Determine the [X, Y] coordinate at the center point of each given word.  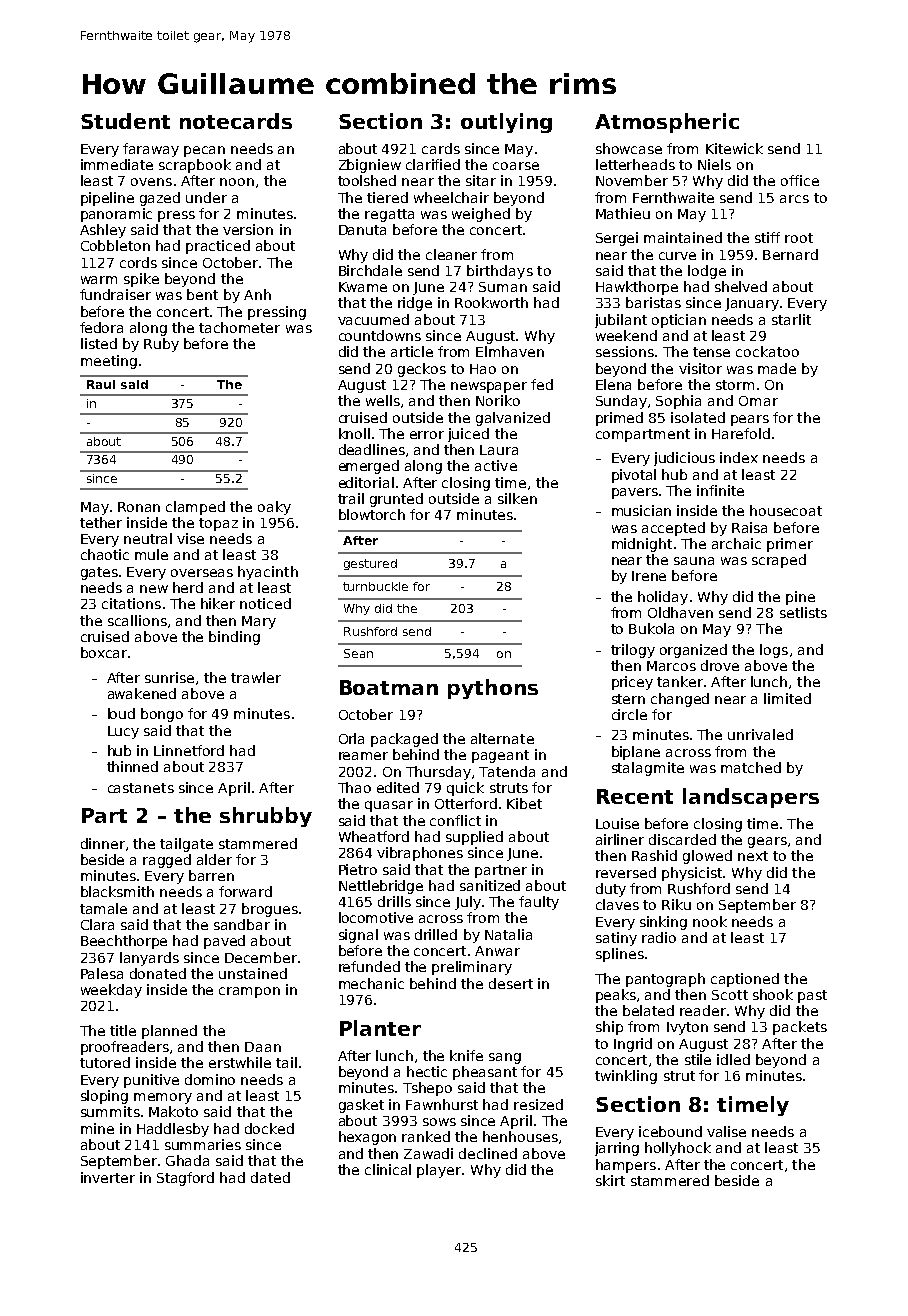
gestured [370, 564]
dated [270, 1177]
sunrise [169, 677]
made [777, 368]
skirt [610, 1180]
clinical [388, 1169]
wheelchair [451, 197]
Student [125, 121]
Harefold [741, 433]
